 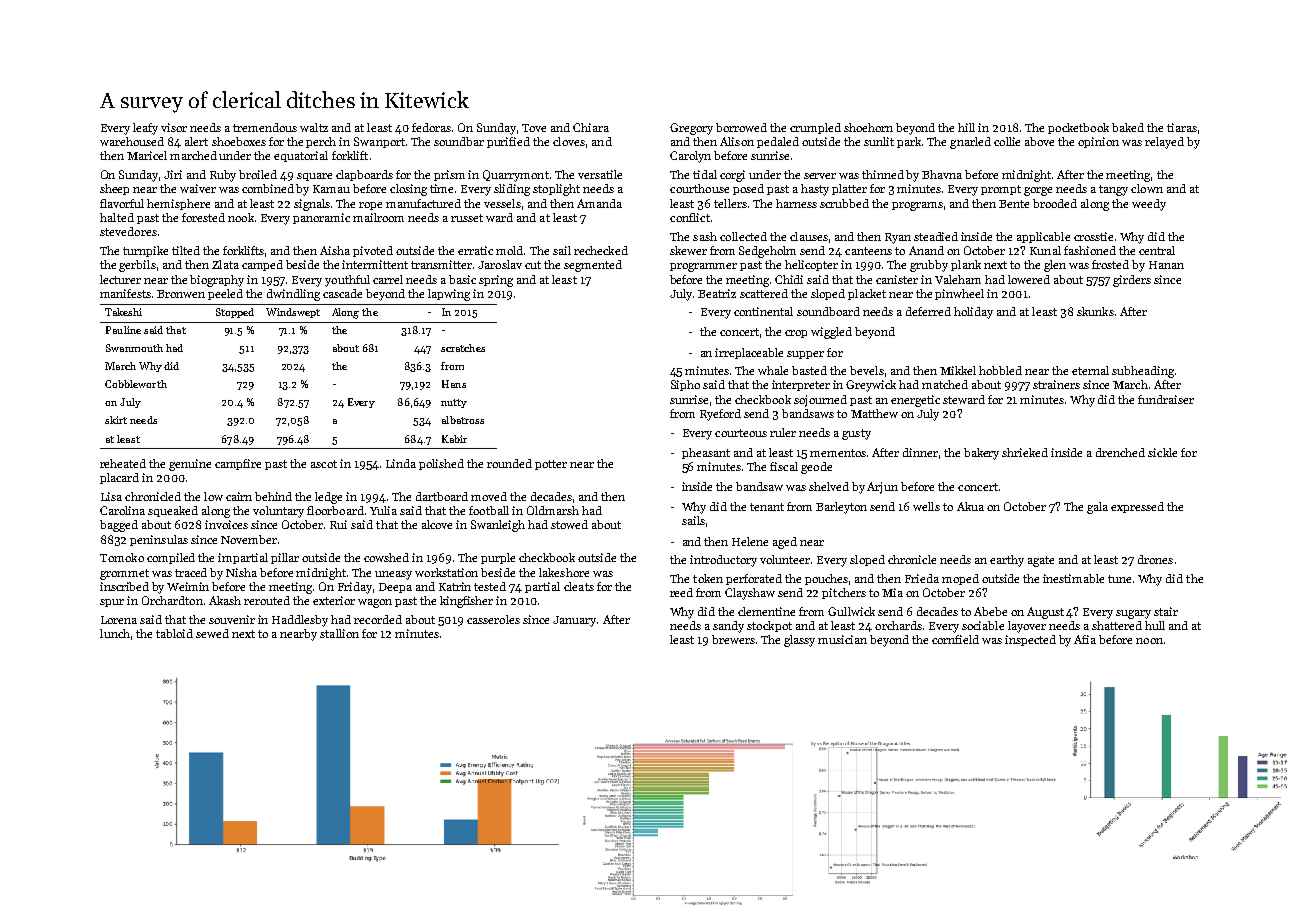 I want to click on Deepa, so click(x=395, y=588).
